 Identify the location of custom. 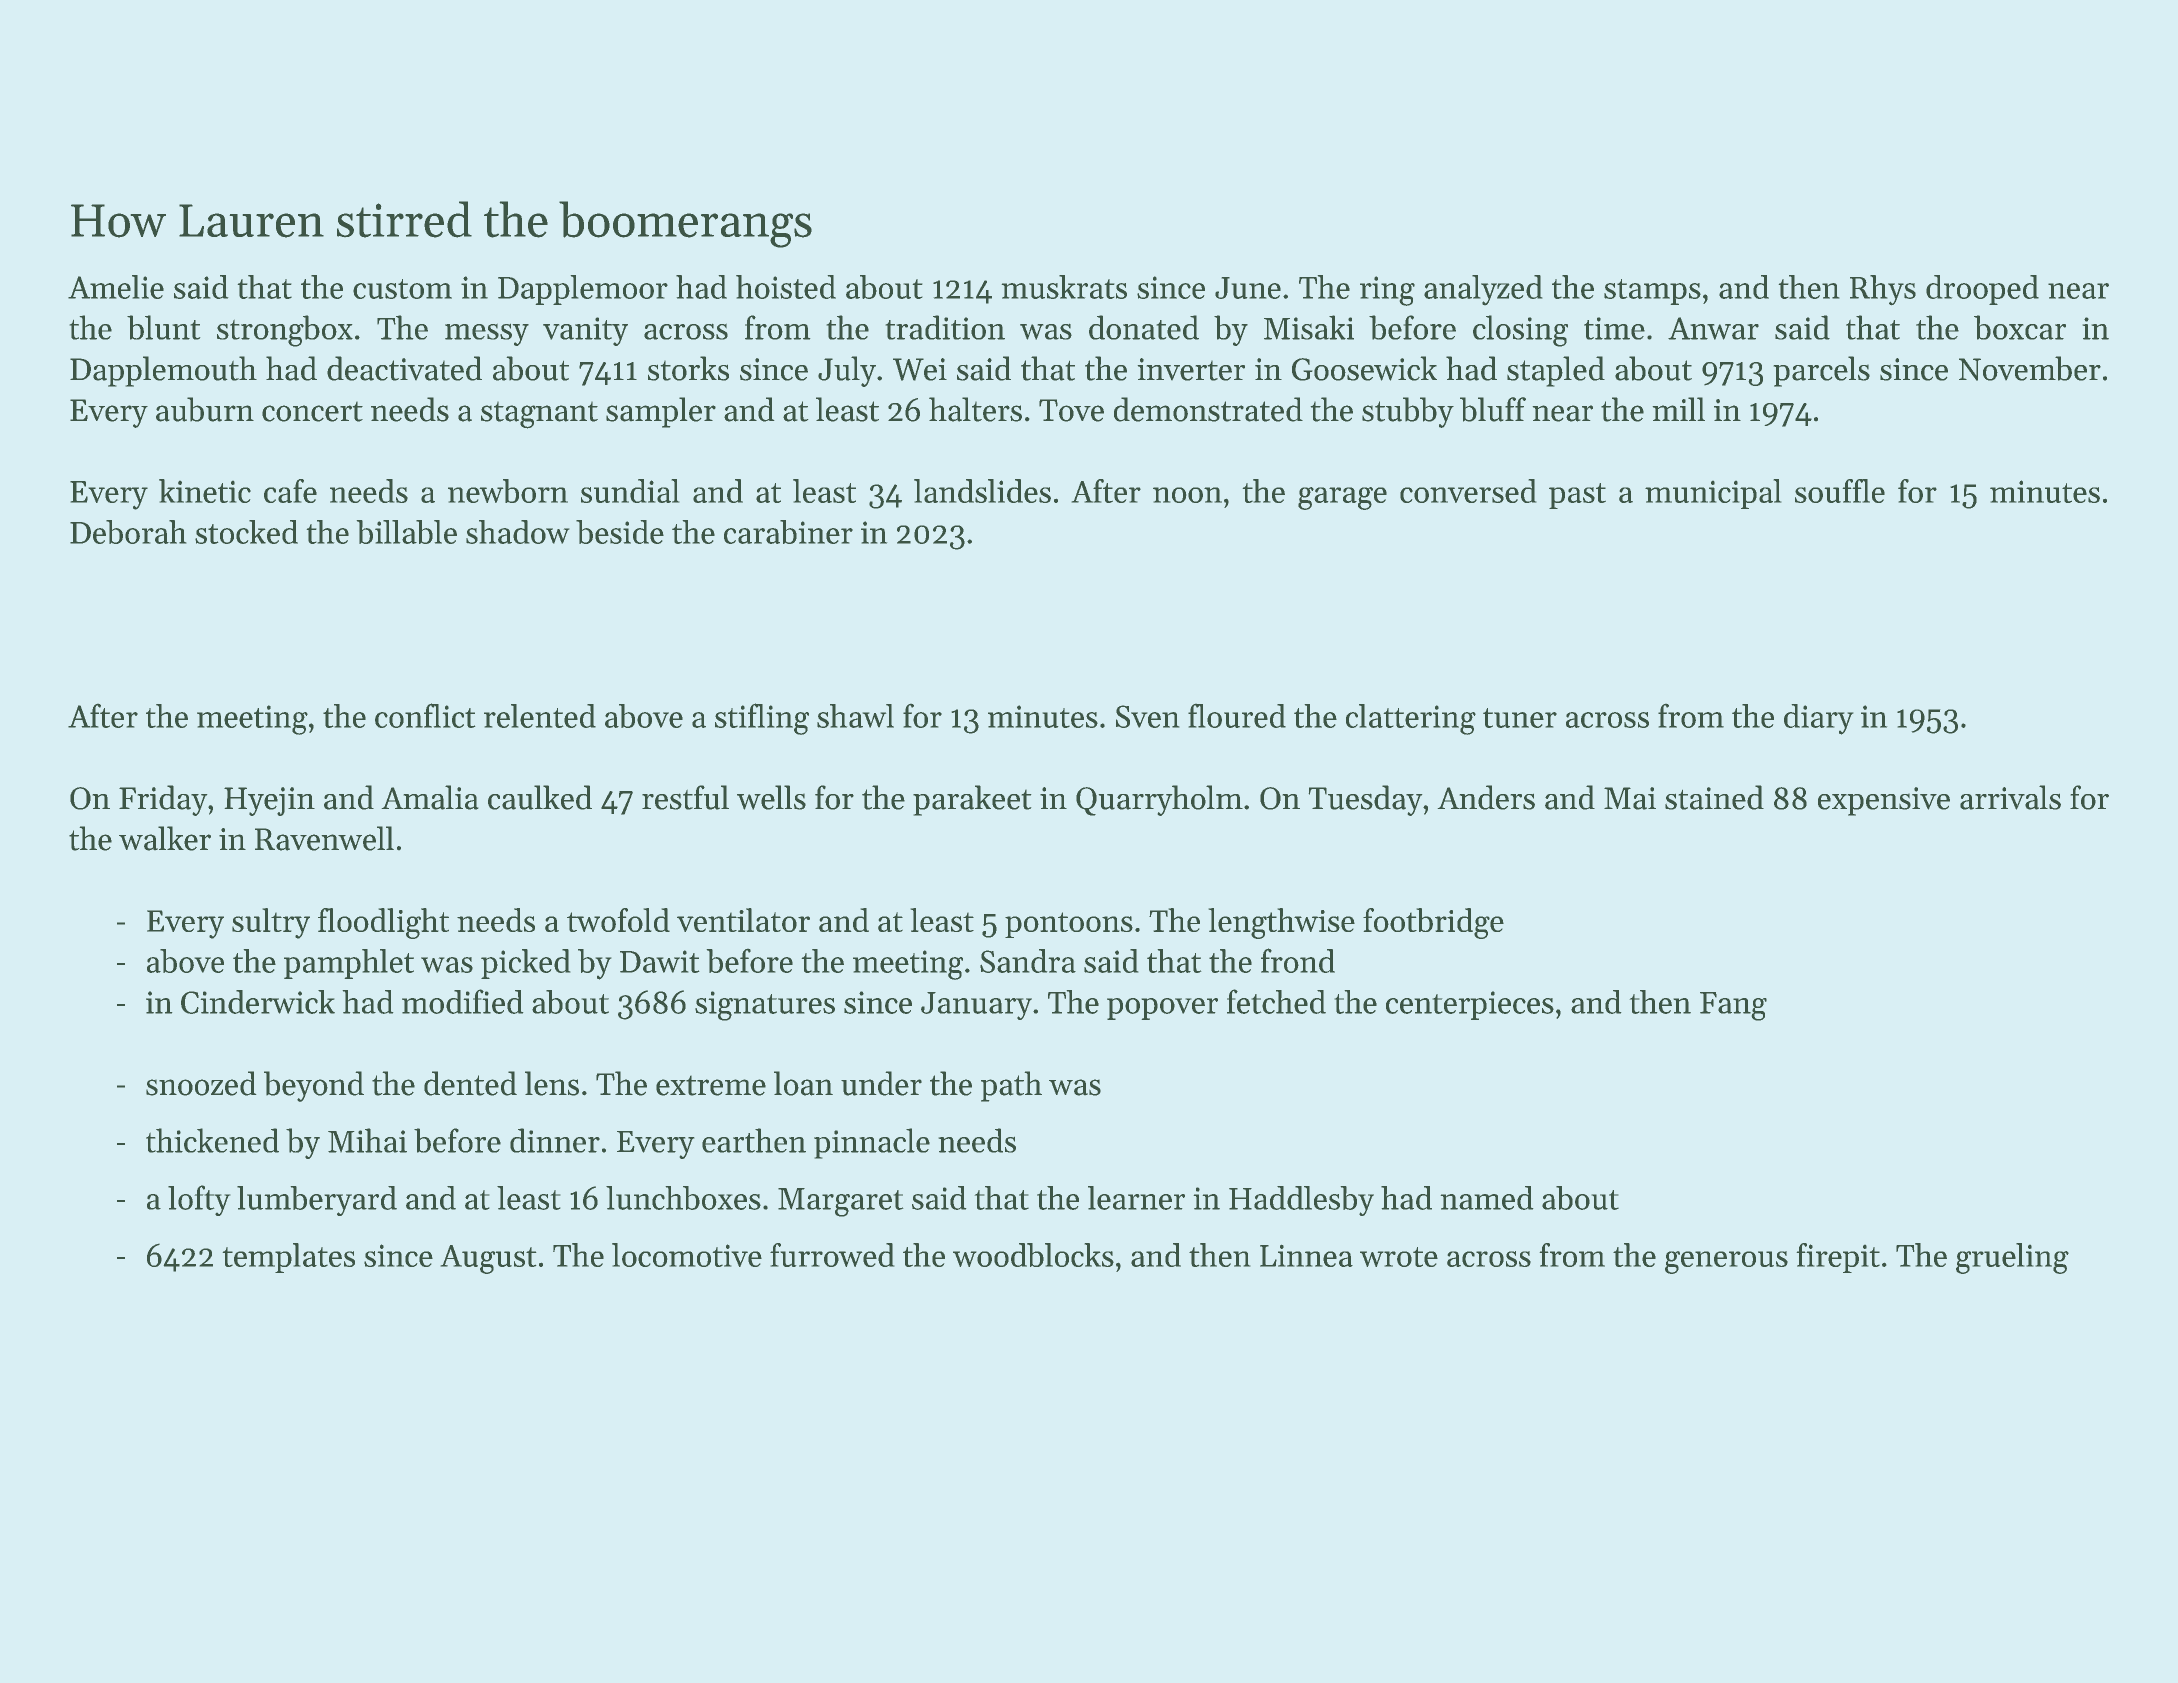
(402, 289).
